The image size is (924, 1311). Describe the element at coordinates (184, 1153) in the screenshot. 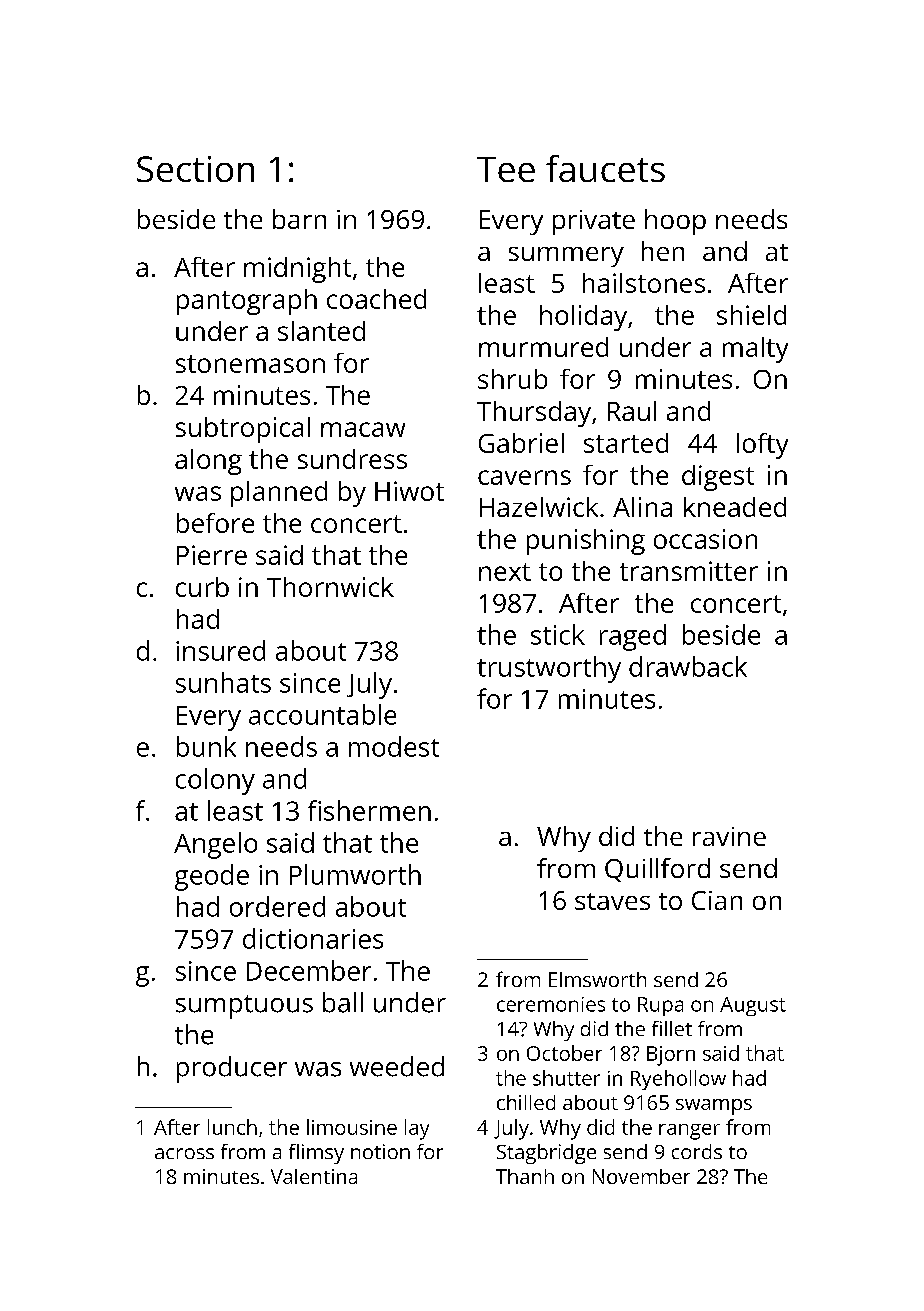

I see `across` at that location.
